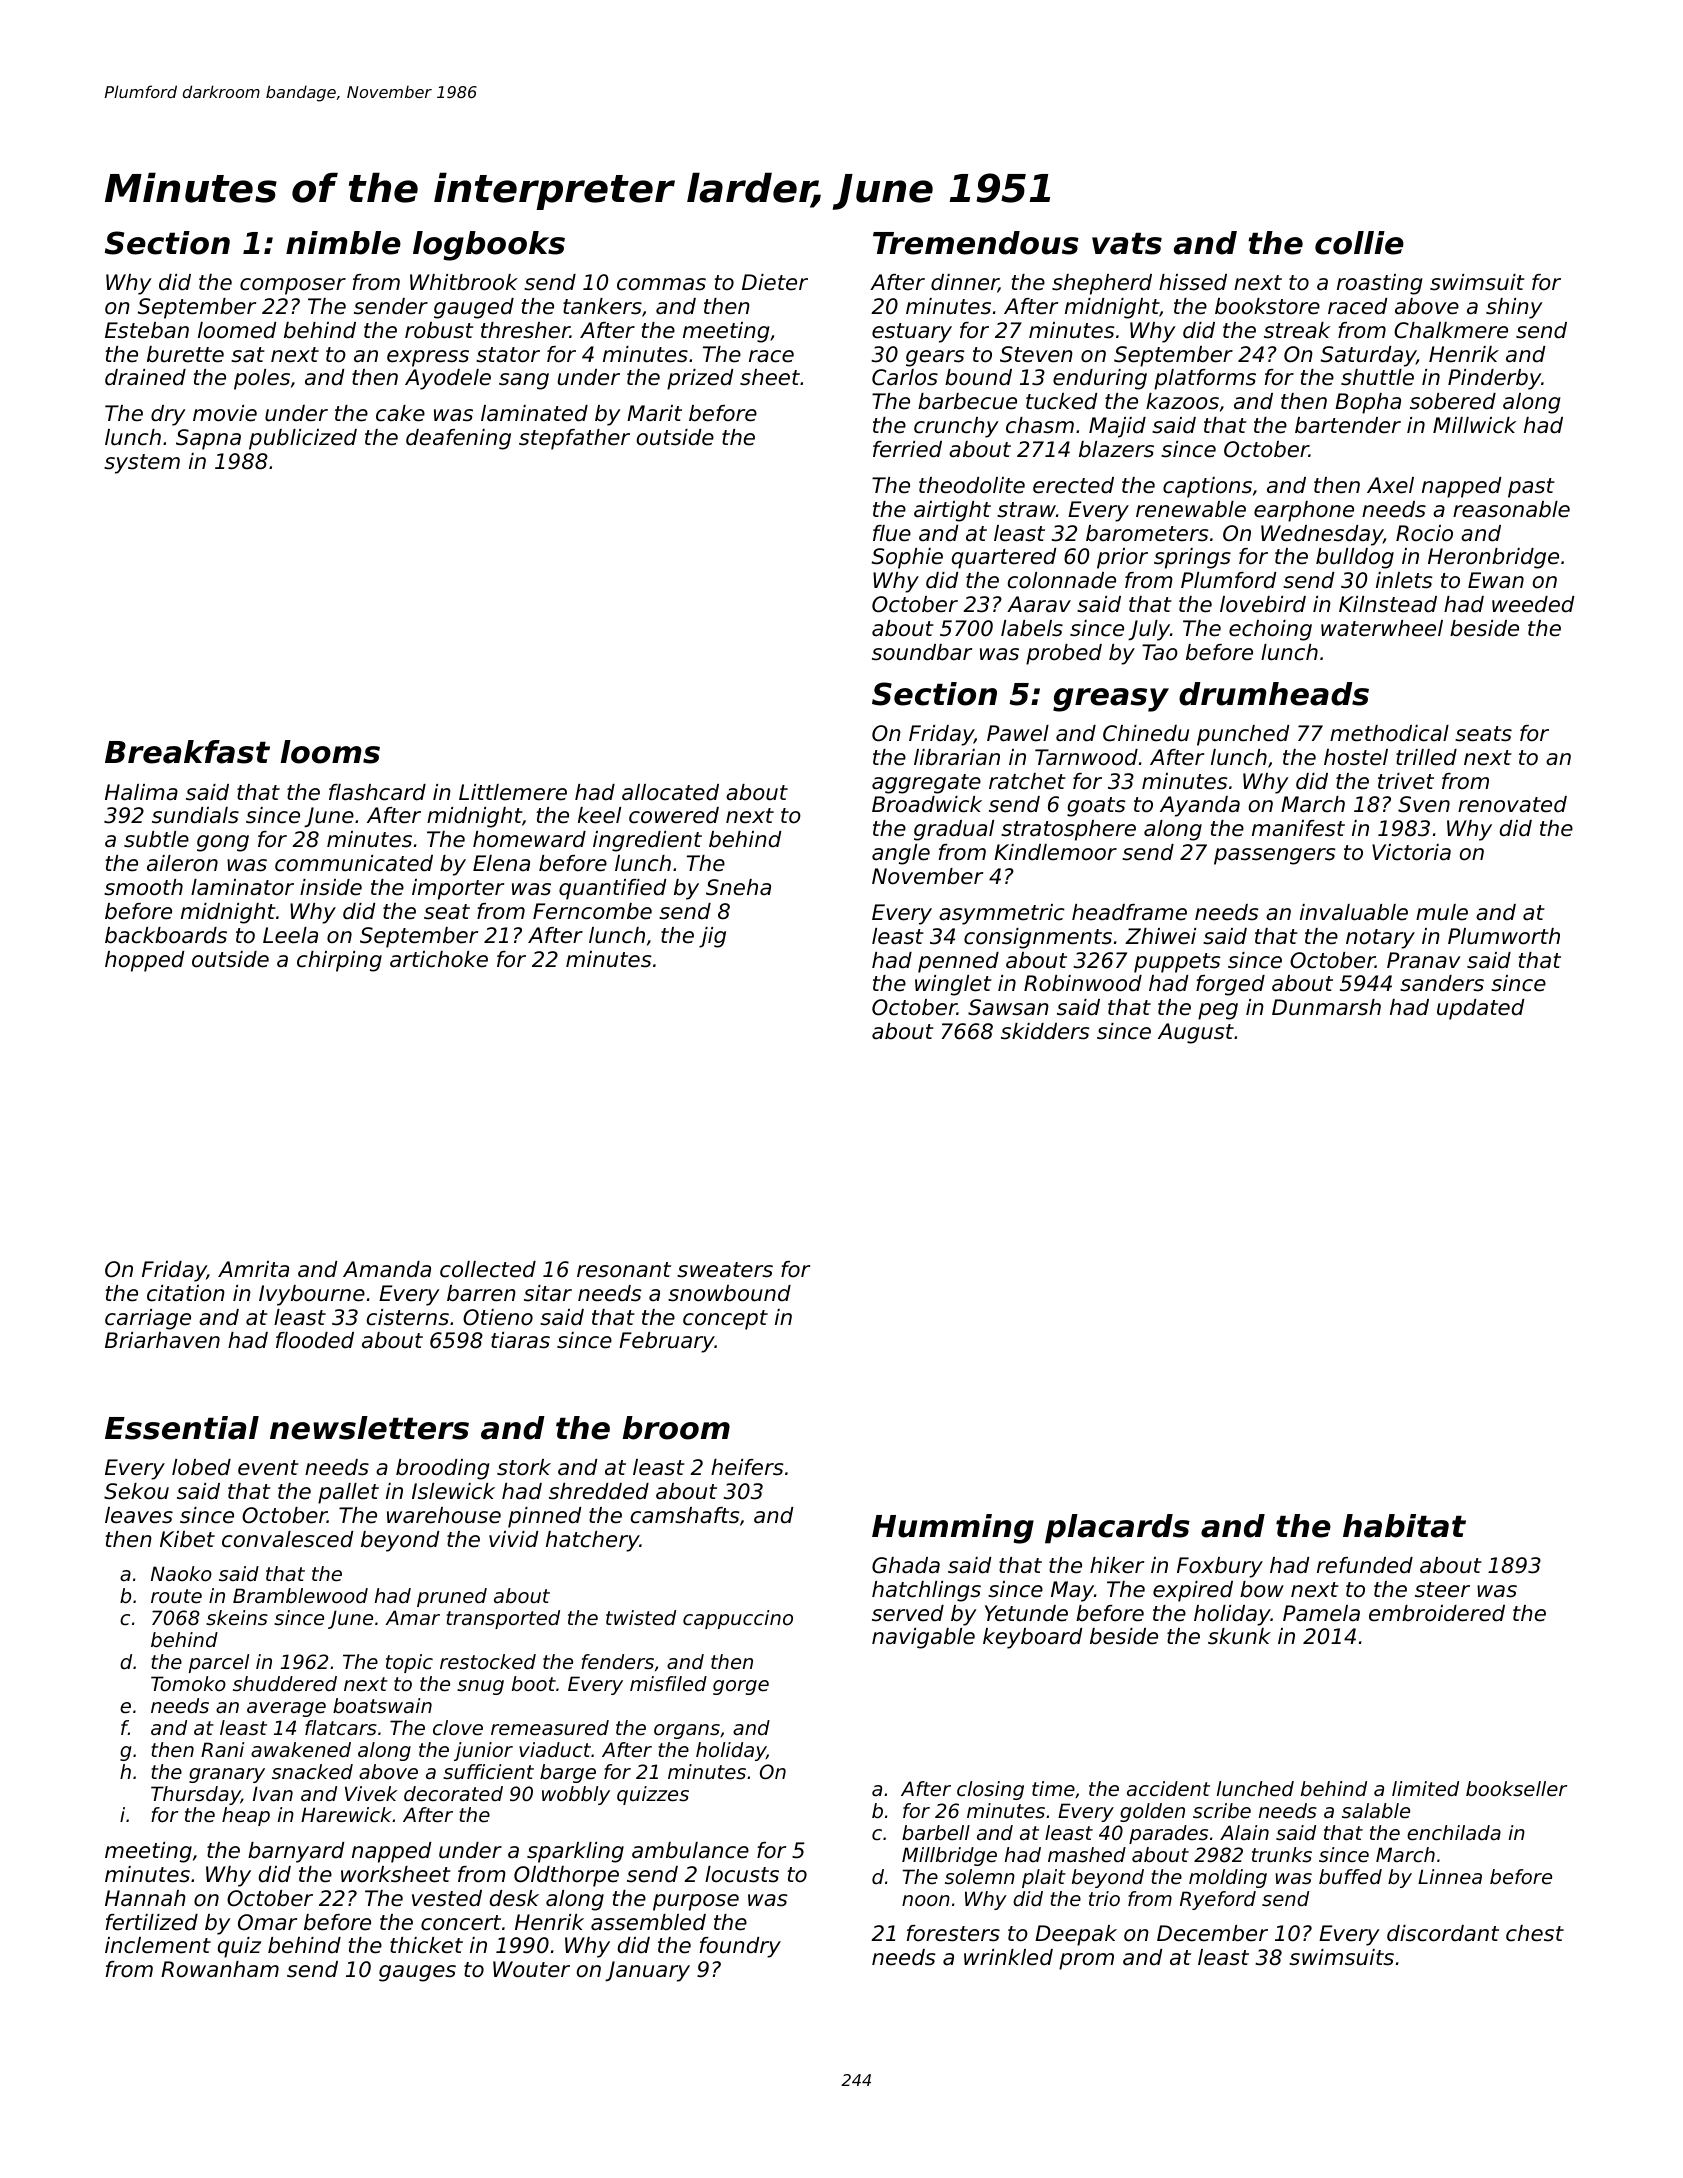 This screenshot has height=2178, width=1683. Describe the element at coordinates (458, 439) in the screenshot. I see `deafening` at that location.
